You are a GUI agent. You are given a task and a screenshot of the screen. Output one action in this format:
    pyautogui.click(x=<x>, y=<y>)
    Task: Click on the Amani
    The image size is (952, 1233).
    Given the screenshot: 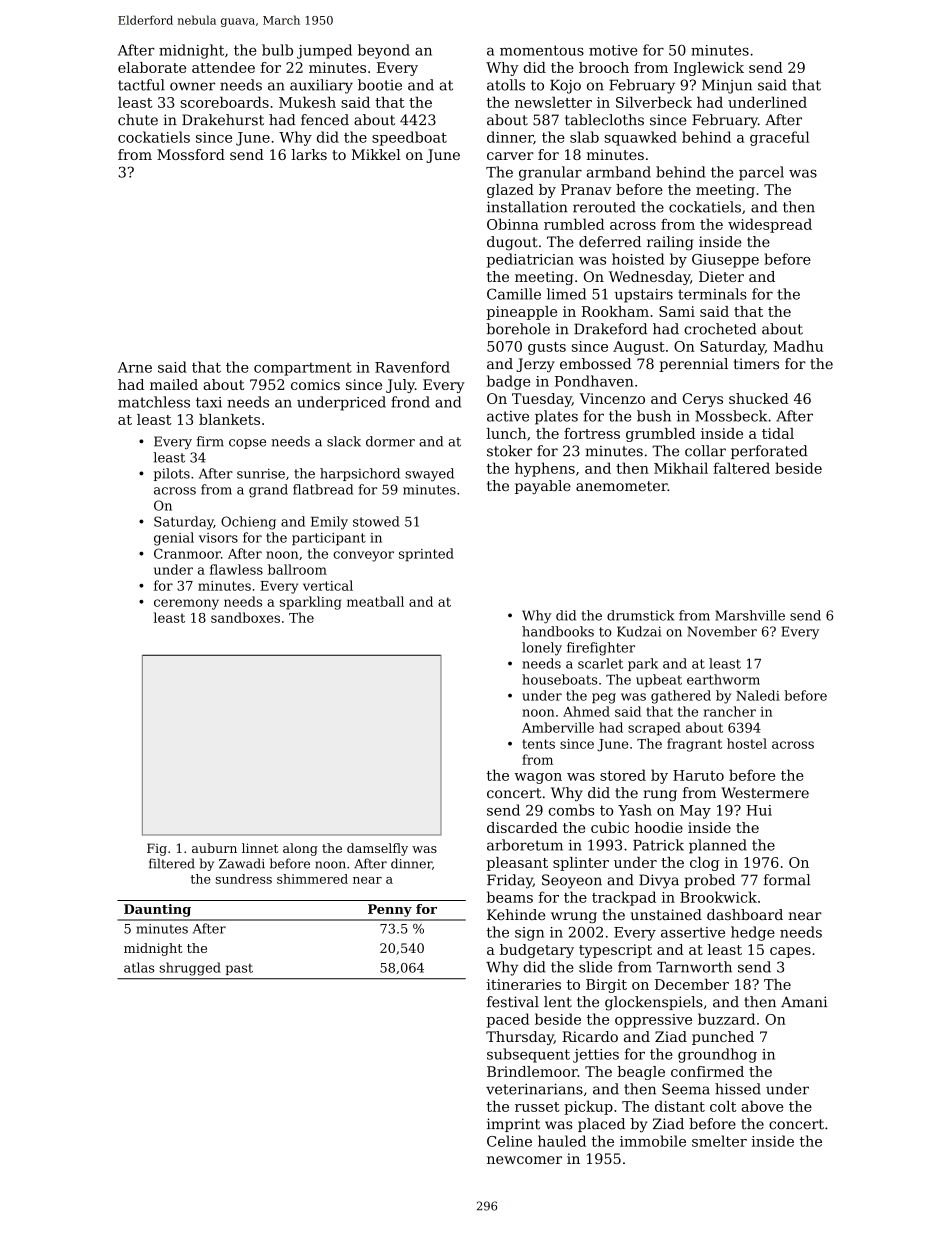 What is the action you would take?
    pyautogui.click(x=804, y=1002)
